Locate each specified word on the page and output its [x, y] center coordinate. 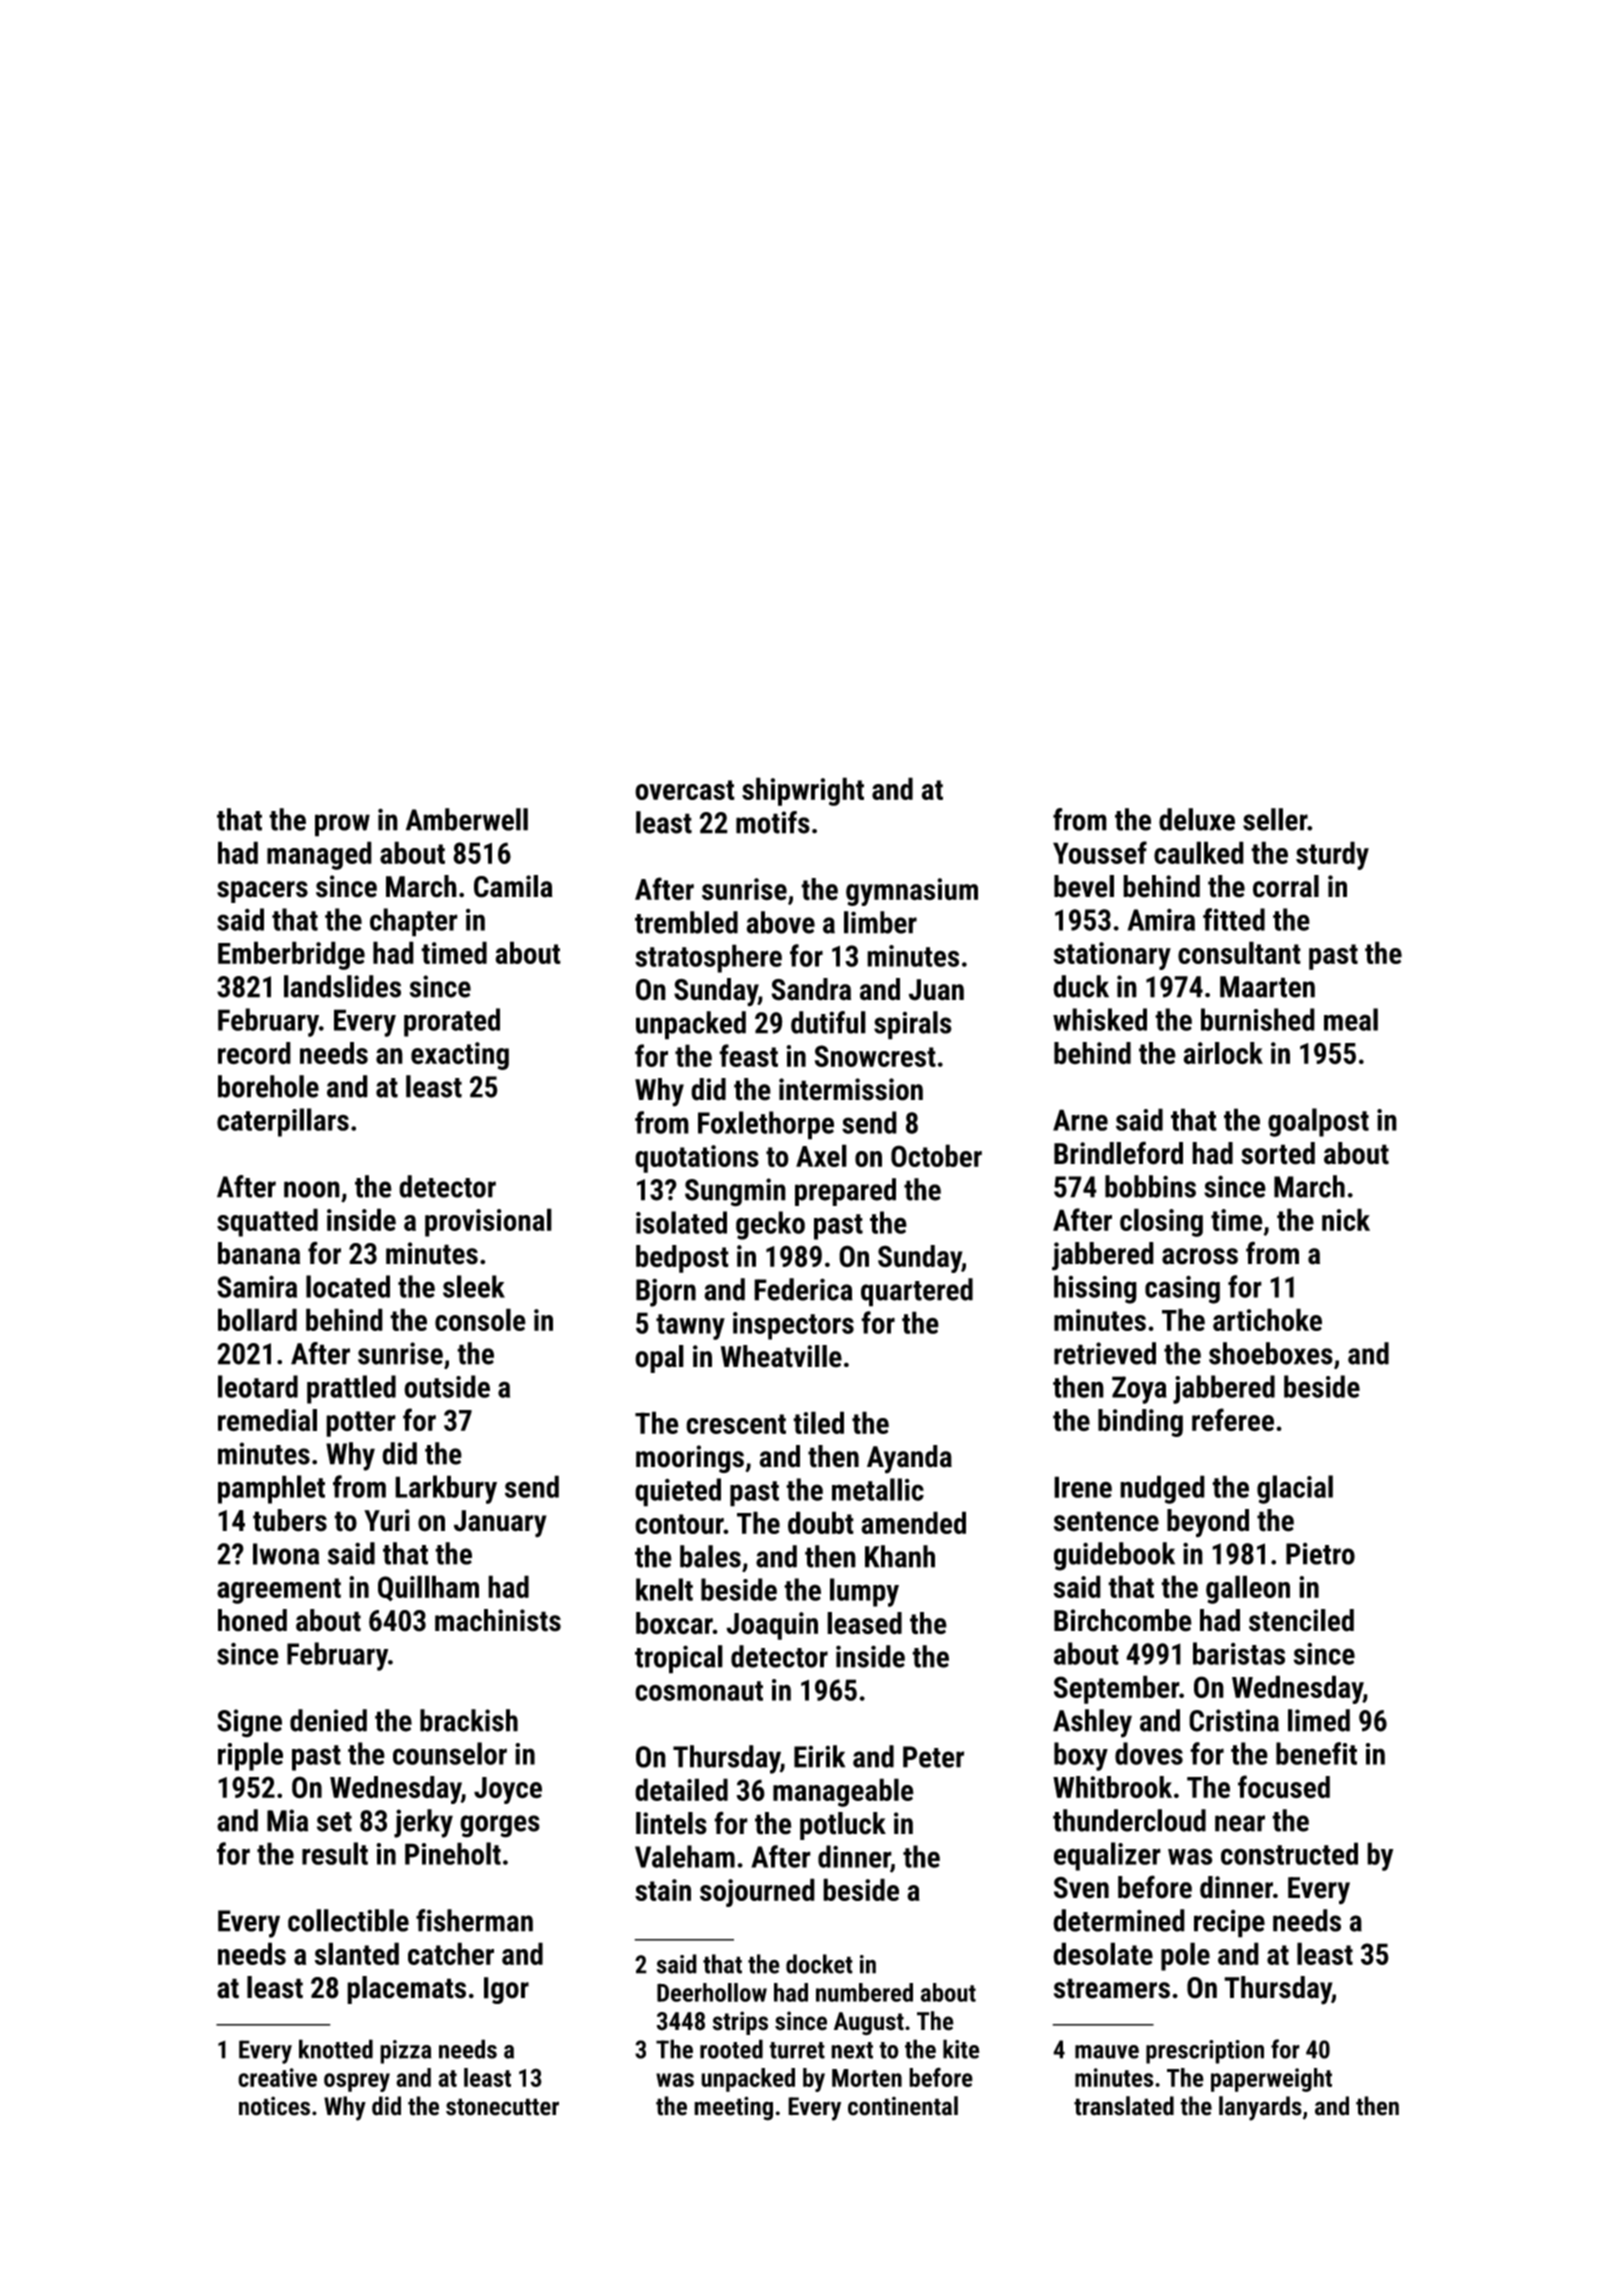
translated [1124, 2106]
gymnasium [912, 892]
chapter [414, 922]
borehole [268, 1086]
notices [274, 2106]
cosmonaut [699, 1691]
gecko [770, 1225]
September [1116, 1689]
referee [1233, 1420]
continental [903, 2106]
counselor [450, 1753]
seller [1275, 819]
